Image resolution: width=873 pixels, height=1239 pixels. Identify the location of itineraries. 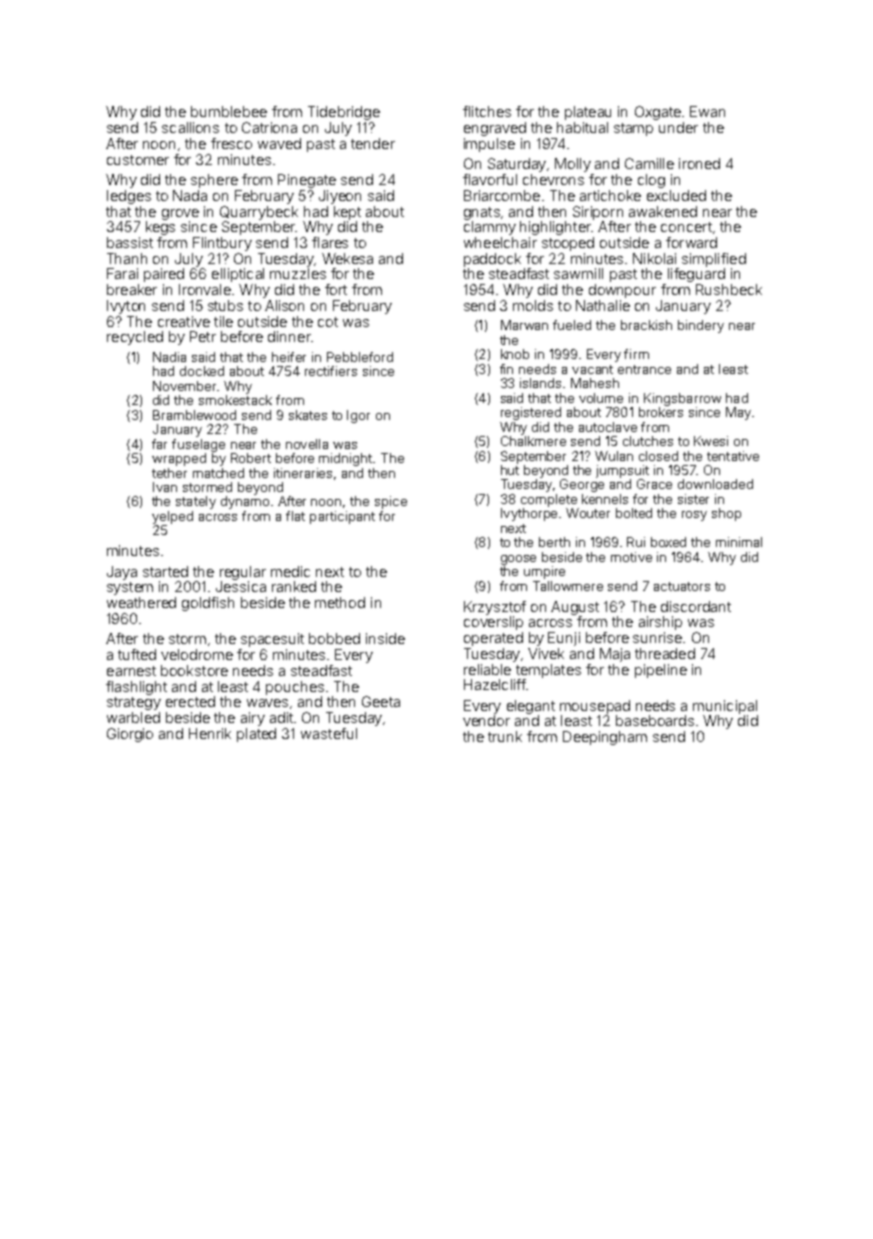
(303, 473).
